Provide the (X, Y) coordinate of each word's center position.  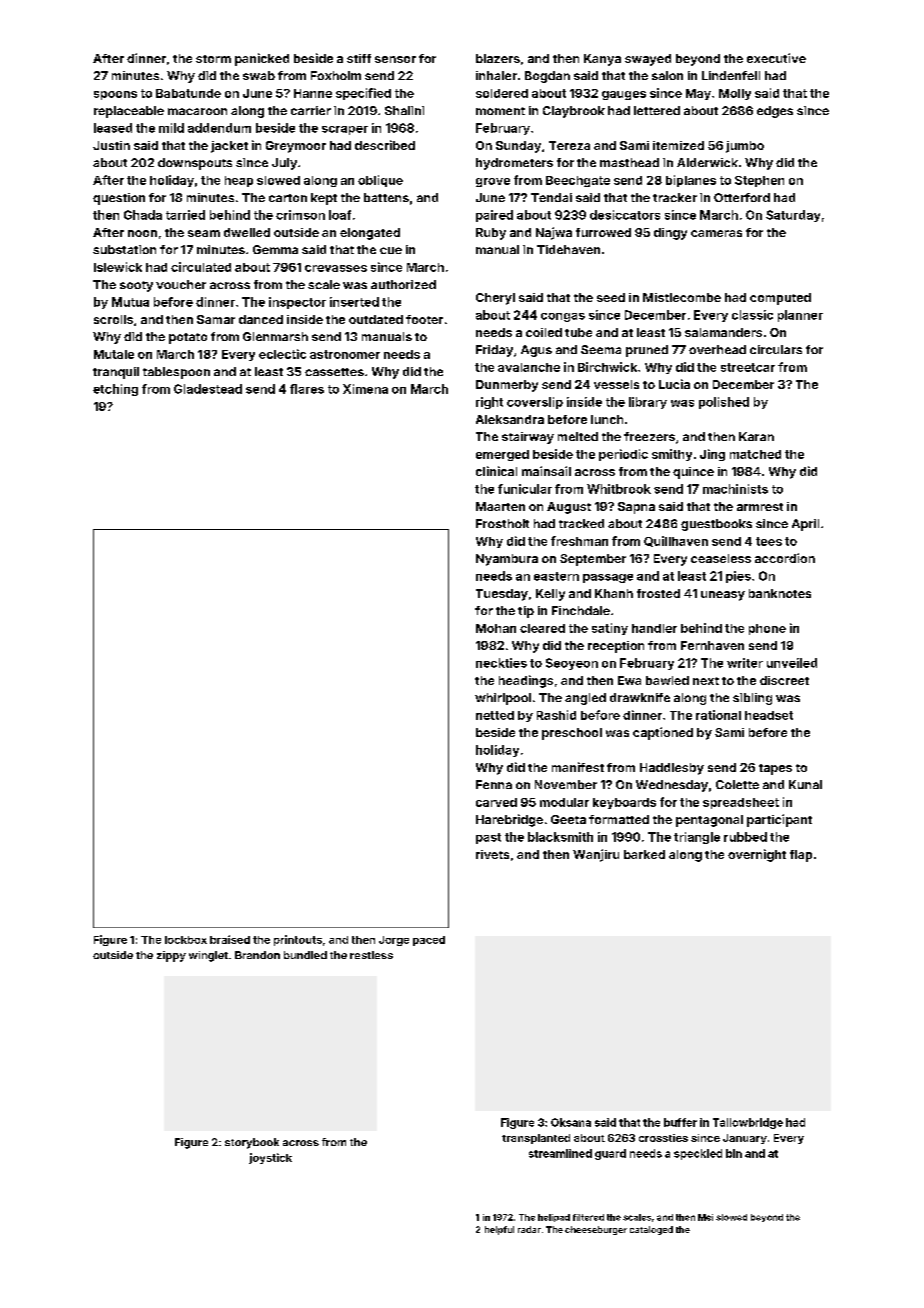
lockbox (186, 940)
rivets (492, 854)
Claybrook (574, 112)
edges (775, 112)
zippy (171, 956)
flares (307, 389)
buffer (680, 1122)
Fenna (494, 784)
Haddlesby (672, 769)
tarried (185, 215)
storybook (252, 1143)
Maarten (500, 506)
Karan (756, 436)
